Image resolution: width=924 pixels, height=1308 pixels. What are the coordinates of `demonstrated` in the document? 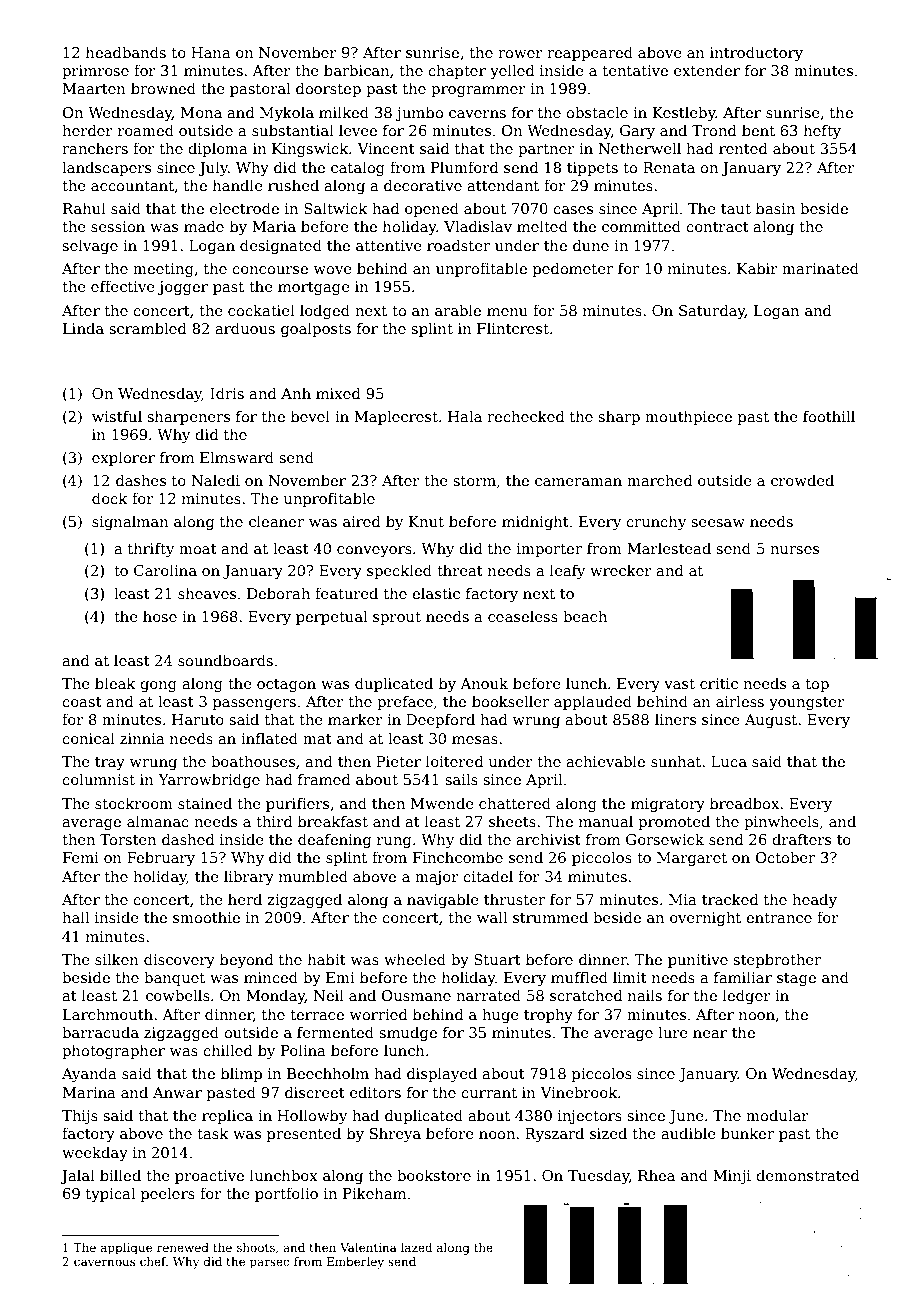 It's located at (808, 1175).
